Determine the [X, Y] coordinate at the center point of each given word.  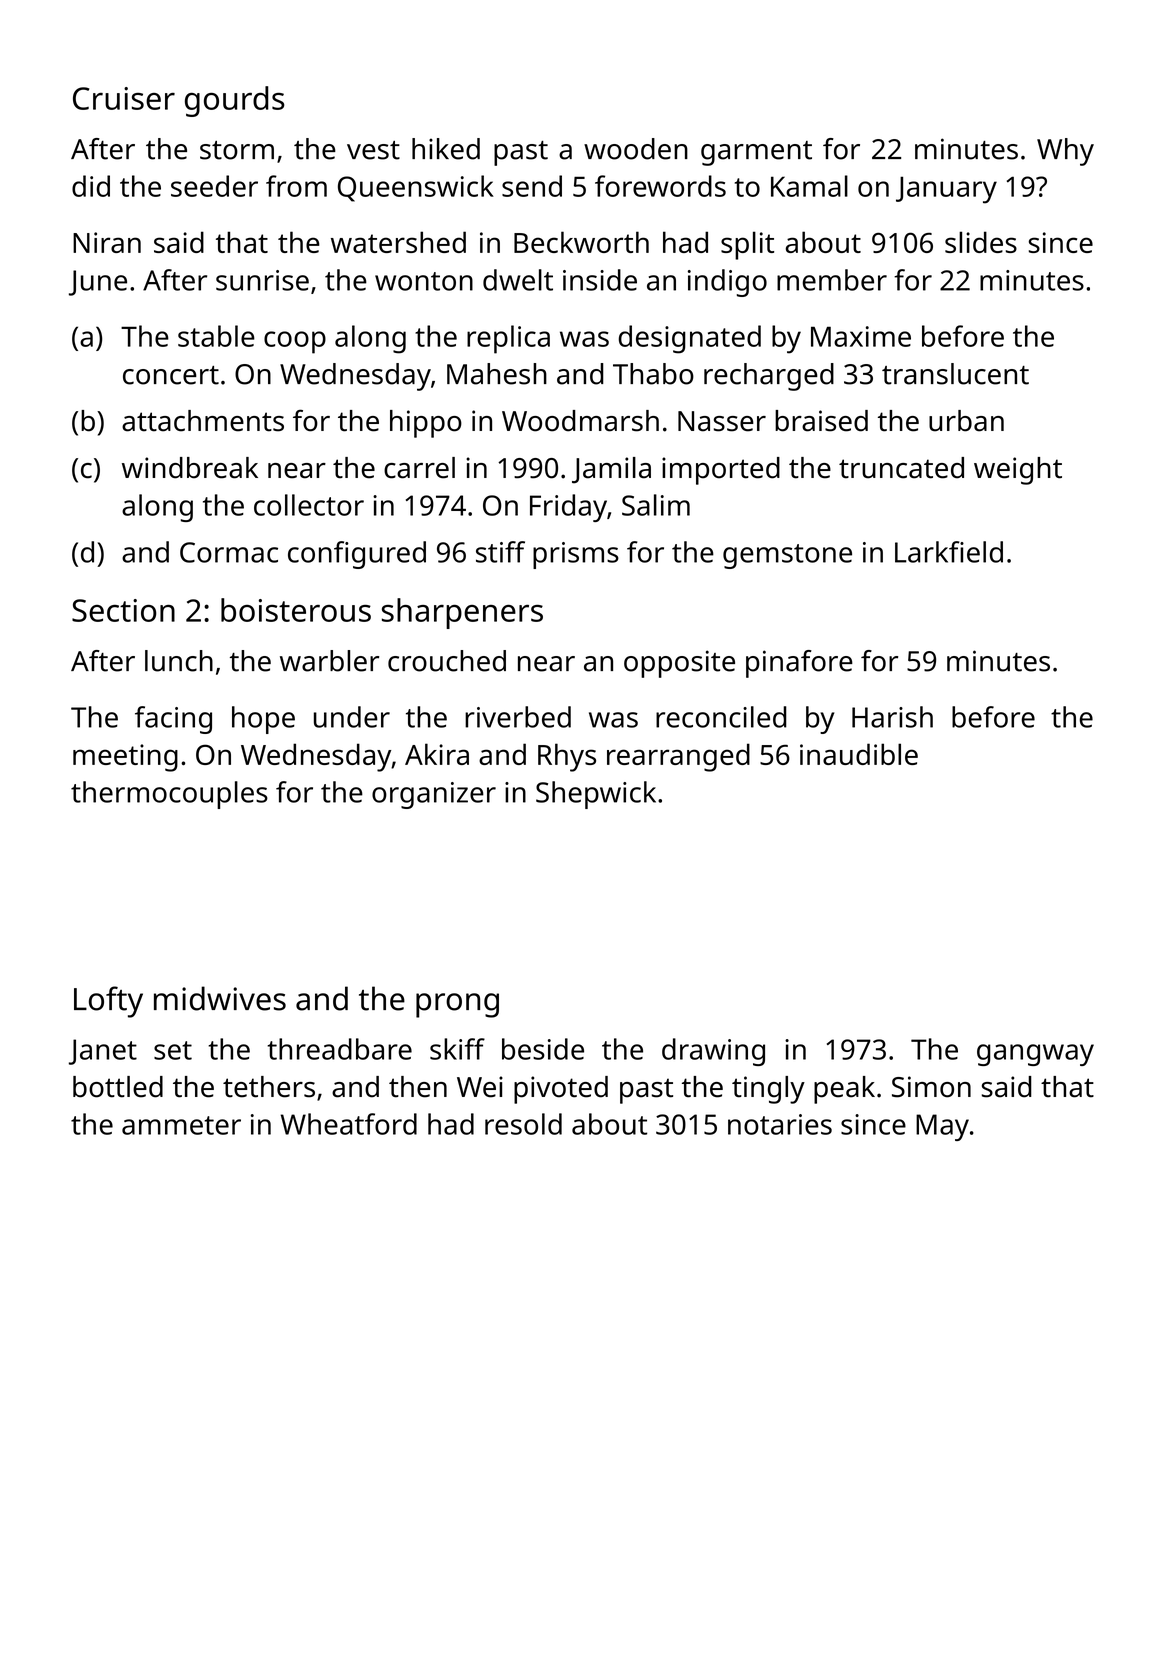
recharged [769, 377]
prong [457, 1005]
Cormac [229, 552]
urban [966, 421]
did [91, 186]
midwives [220, 998]
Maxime [861, 336]
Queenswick [416, 188]
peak [844, 1090]
